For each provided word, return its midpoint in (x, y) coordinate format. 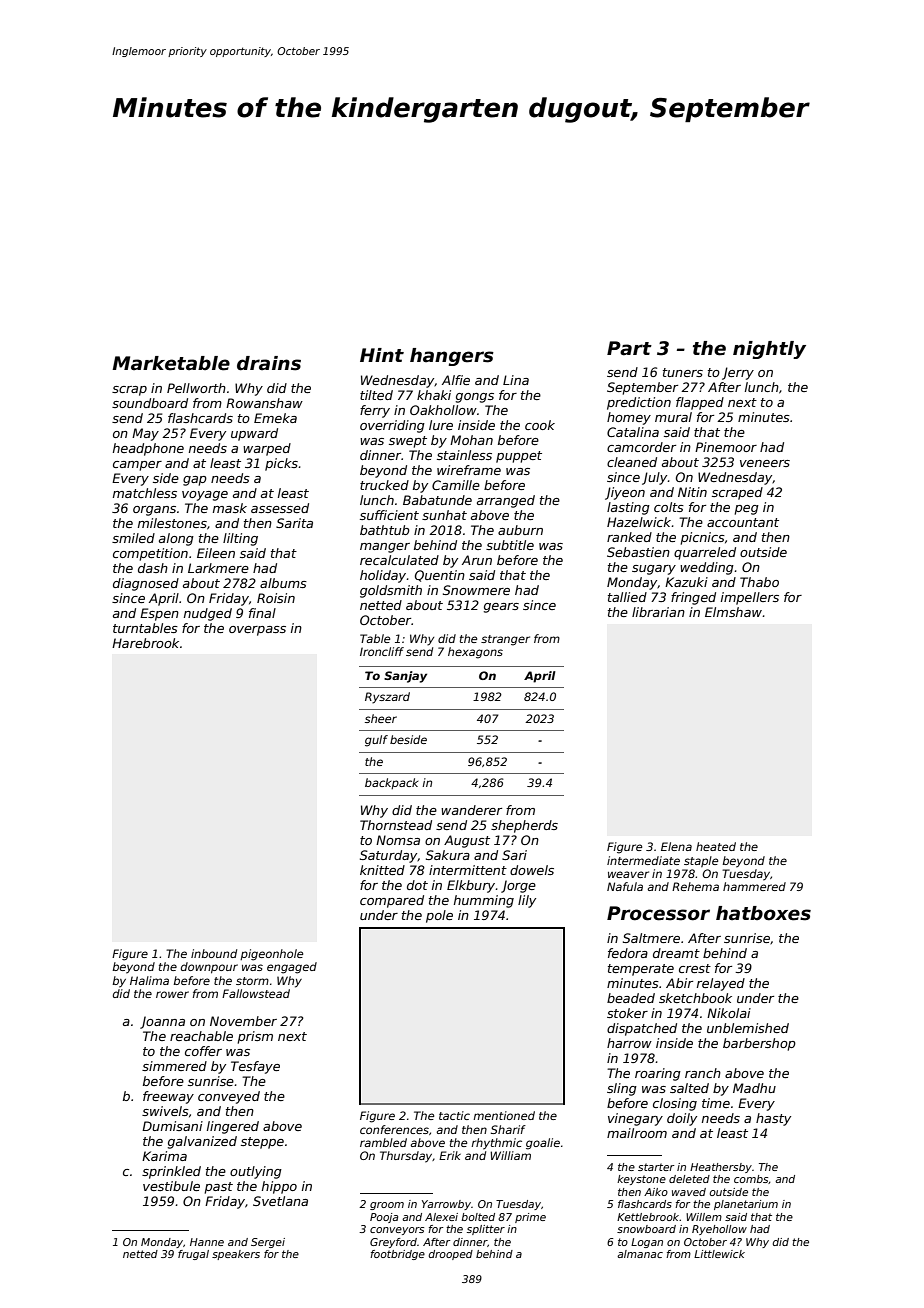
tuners (683, 372)
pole (439, 916)
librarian (658, 612)
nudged (208, 614)
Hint (382, 355)
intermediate (643, 860)
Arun (477, 560)
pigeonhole (271, 955)
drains (269, 363)
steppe (262, 1143)
